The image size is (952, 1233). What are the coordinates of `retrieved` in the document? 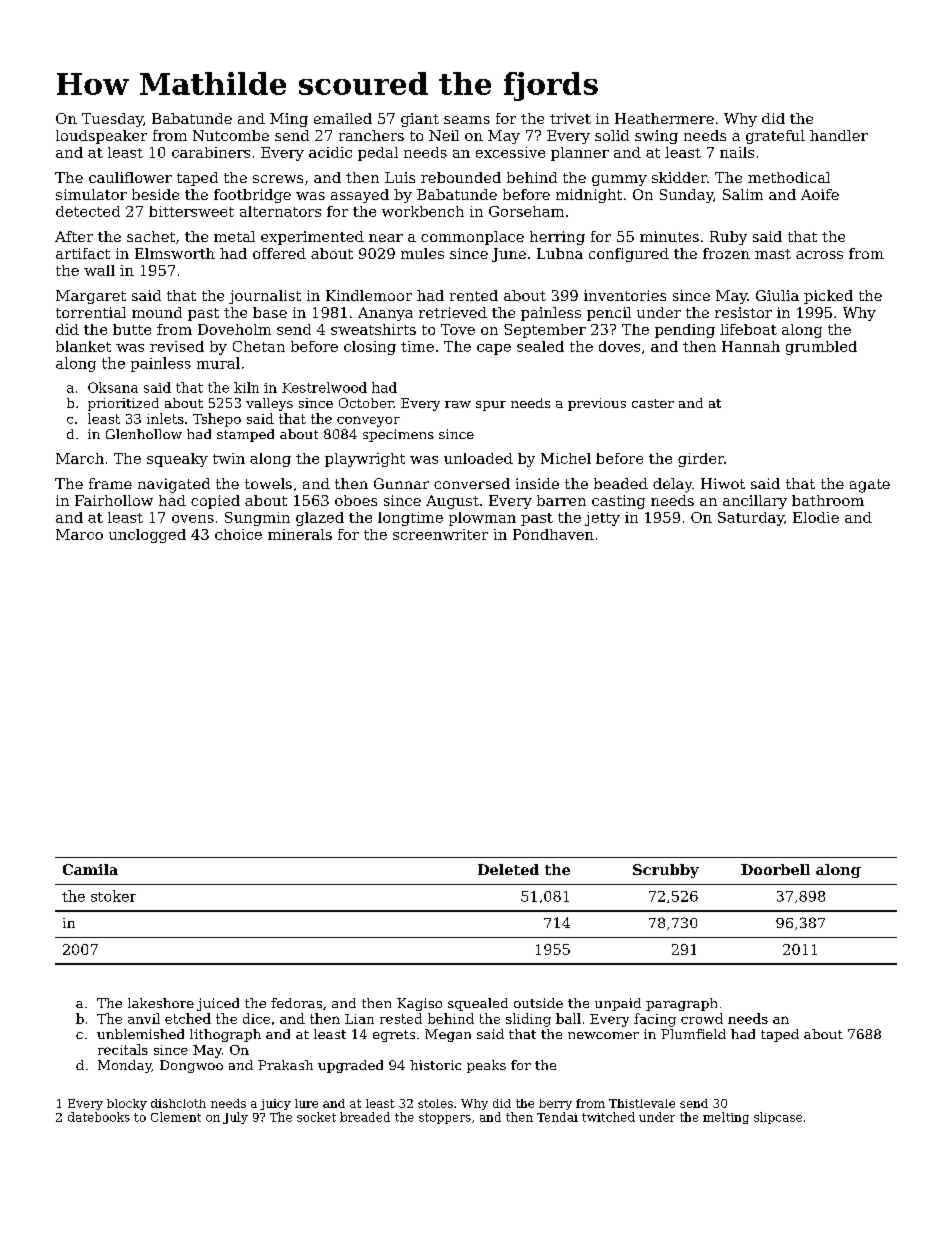 It's located at (453, 312).
